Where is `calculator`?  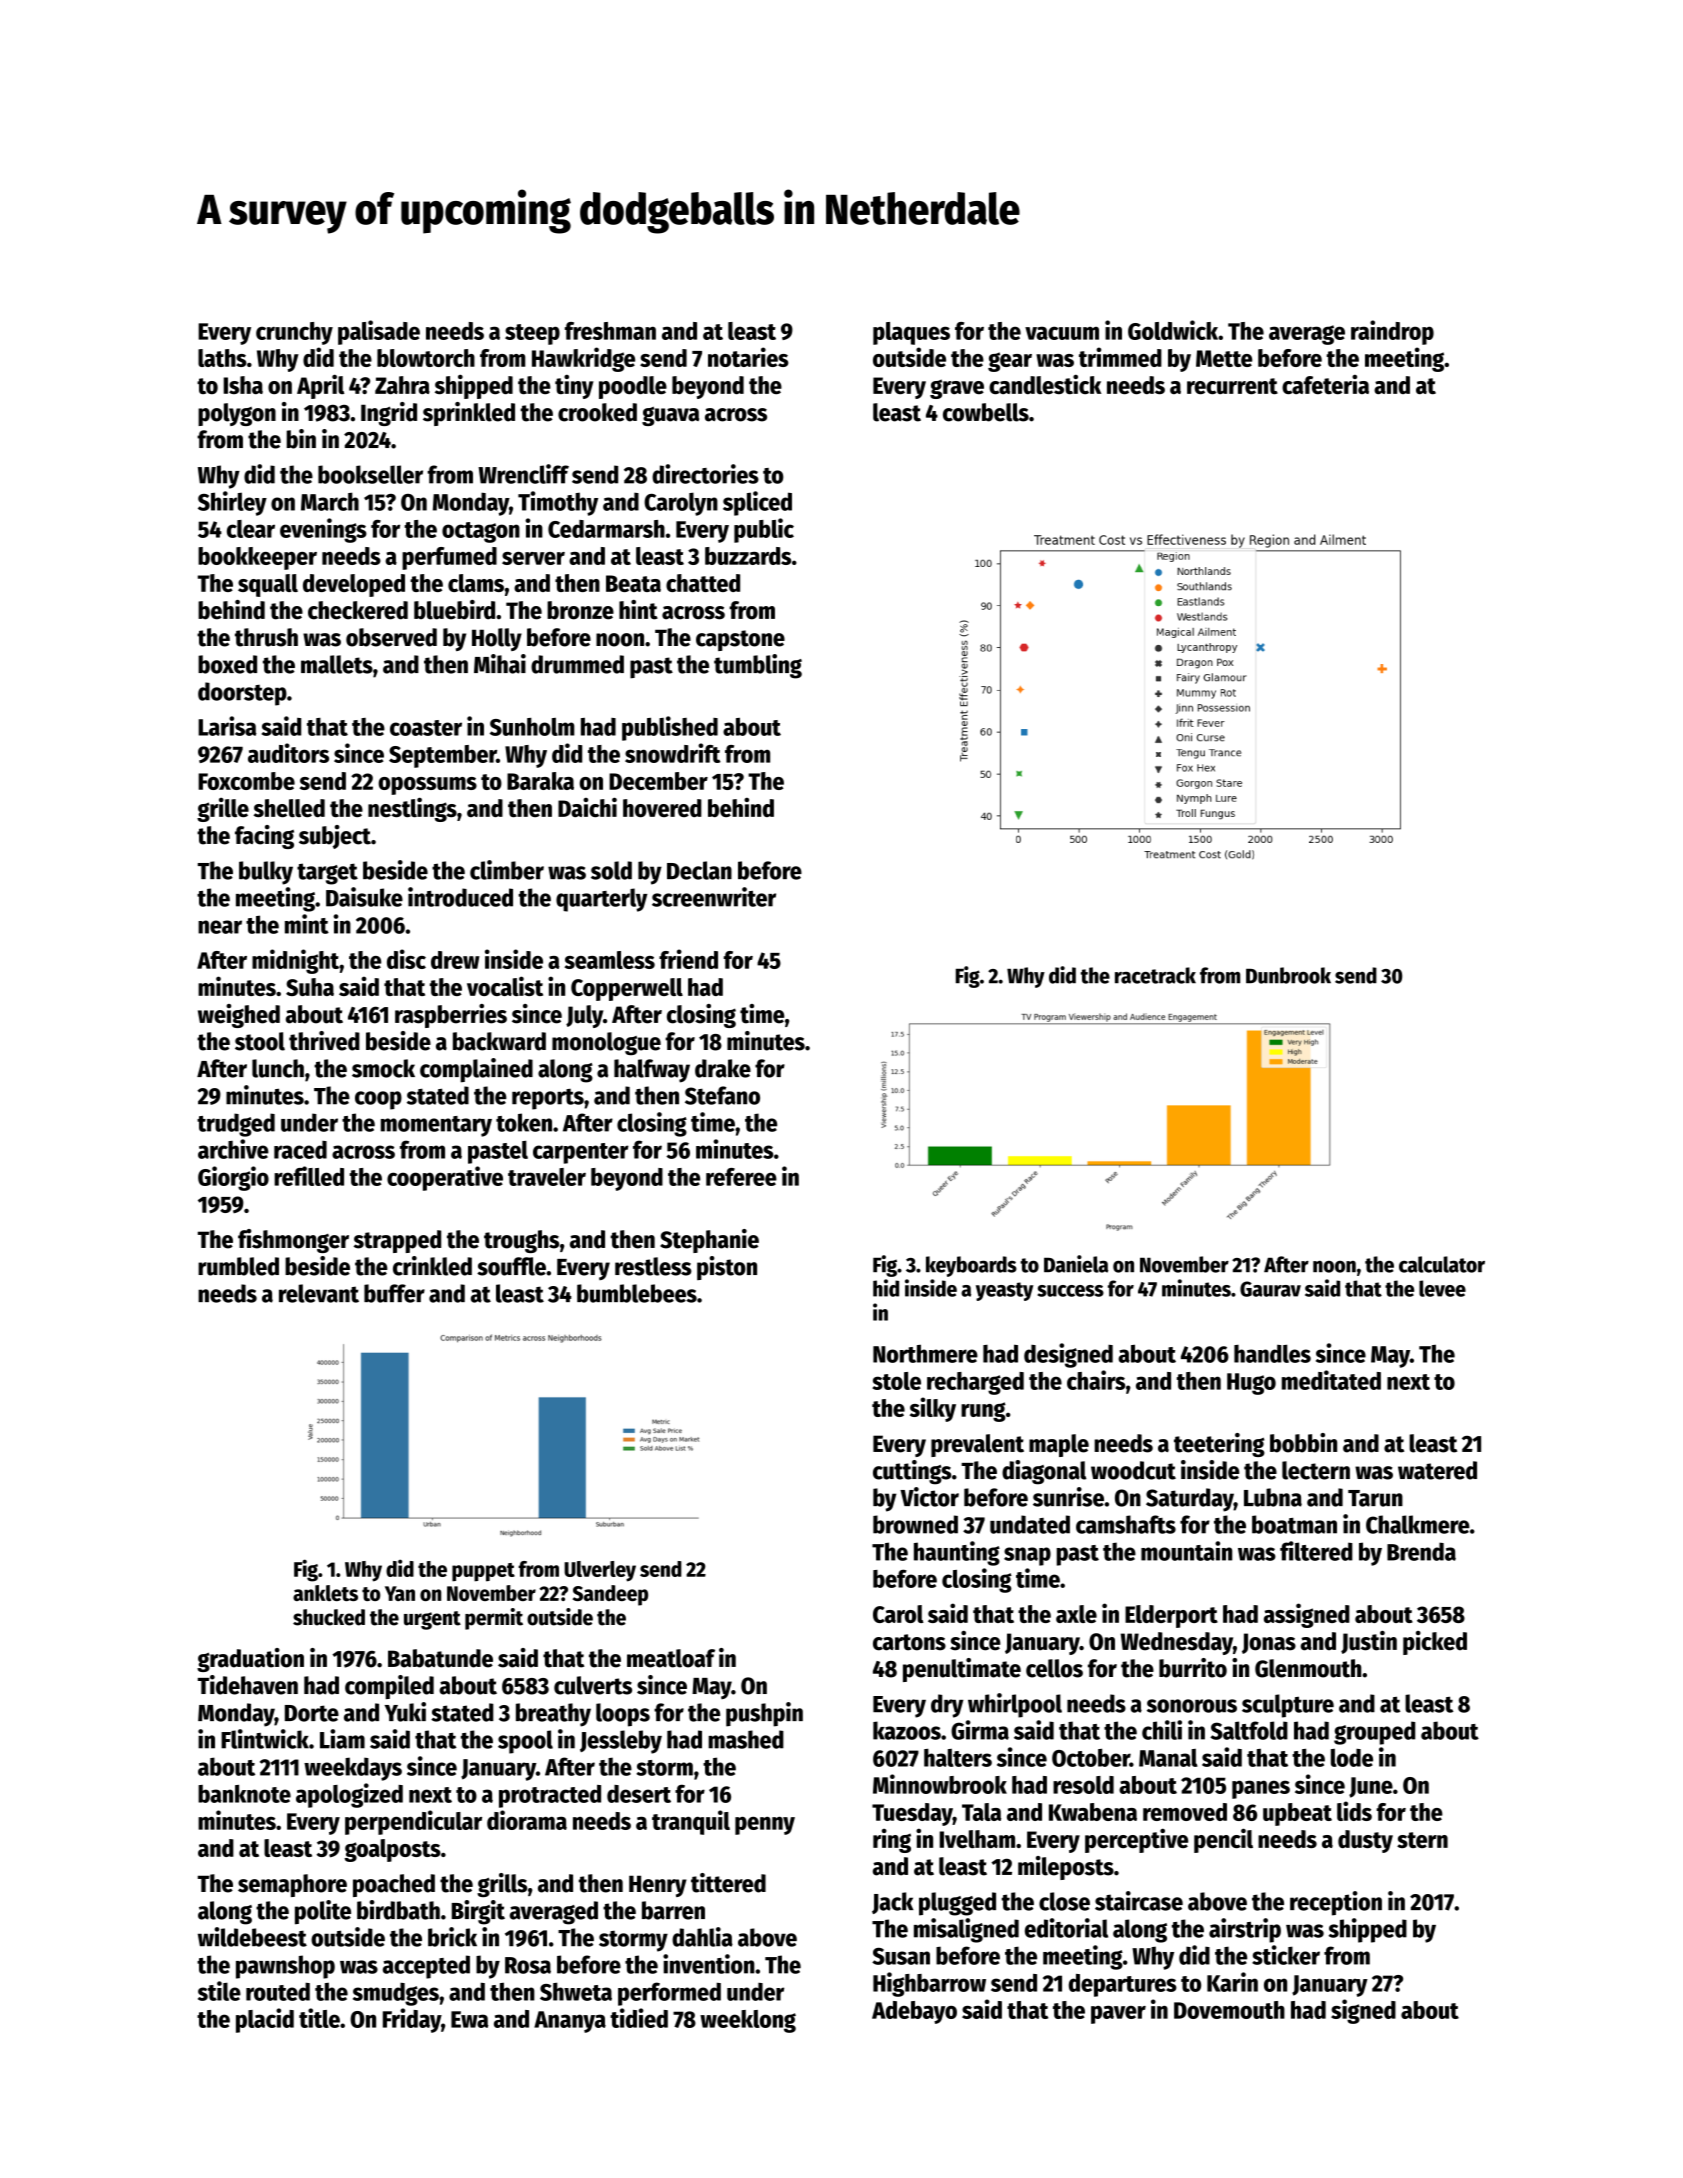 calculator is located at coordinates (1442, 1264).
